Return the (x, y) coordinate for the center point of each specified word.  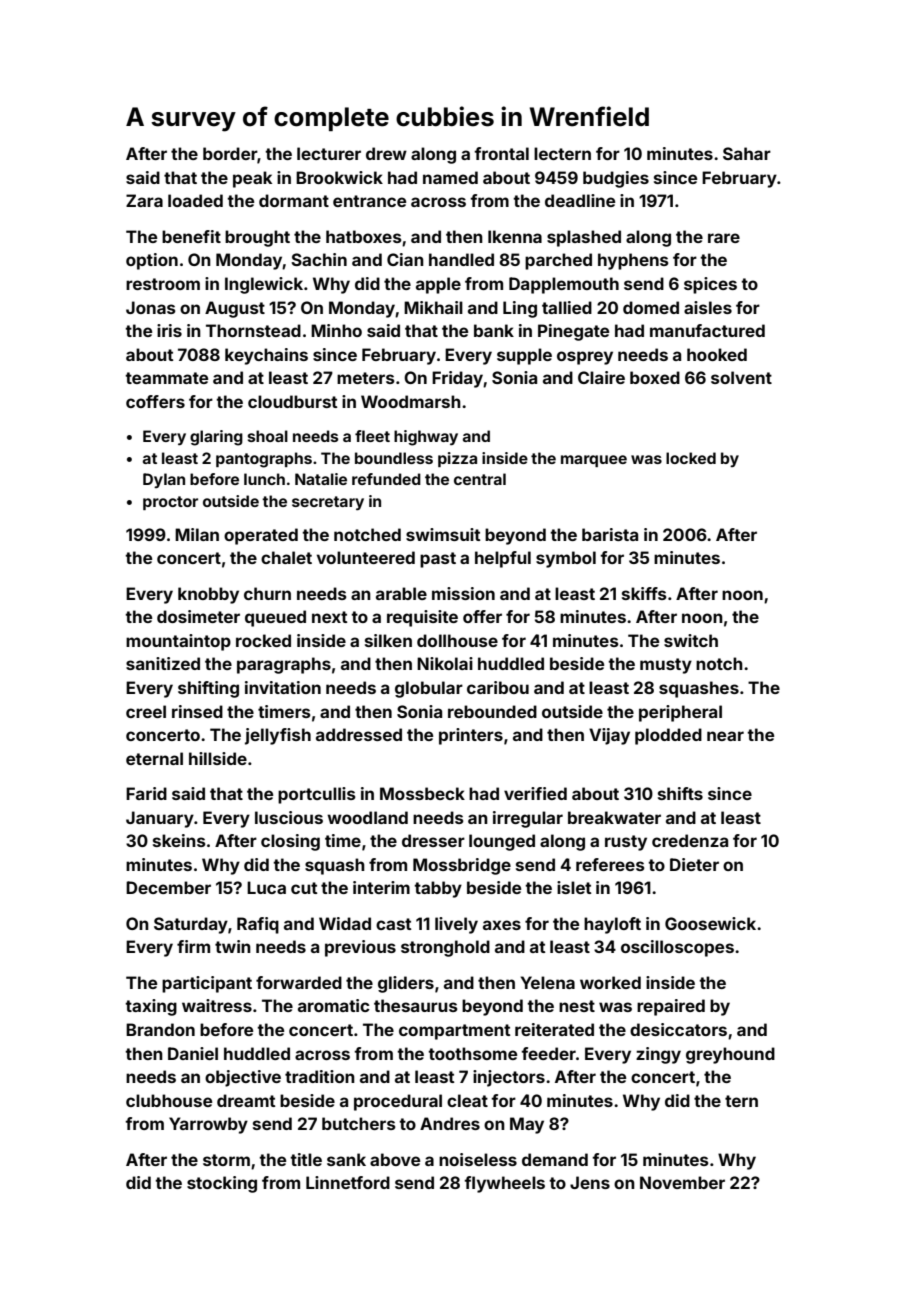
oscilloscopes (677, 948)
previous (360, 948)
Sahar (747, 153)
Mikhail (433, 307)
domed (651, 307)
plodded (668, 736)
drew (386, 153)
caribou (498, 687)
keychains (266, 356)
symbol (566, 559)
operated (261, 536)
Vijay (609, 736)
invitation (283, 687)
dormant (294, 200)
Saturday (191, 925)
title (306, 1159)
